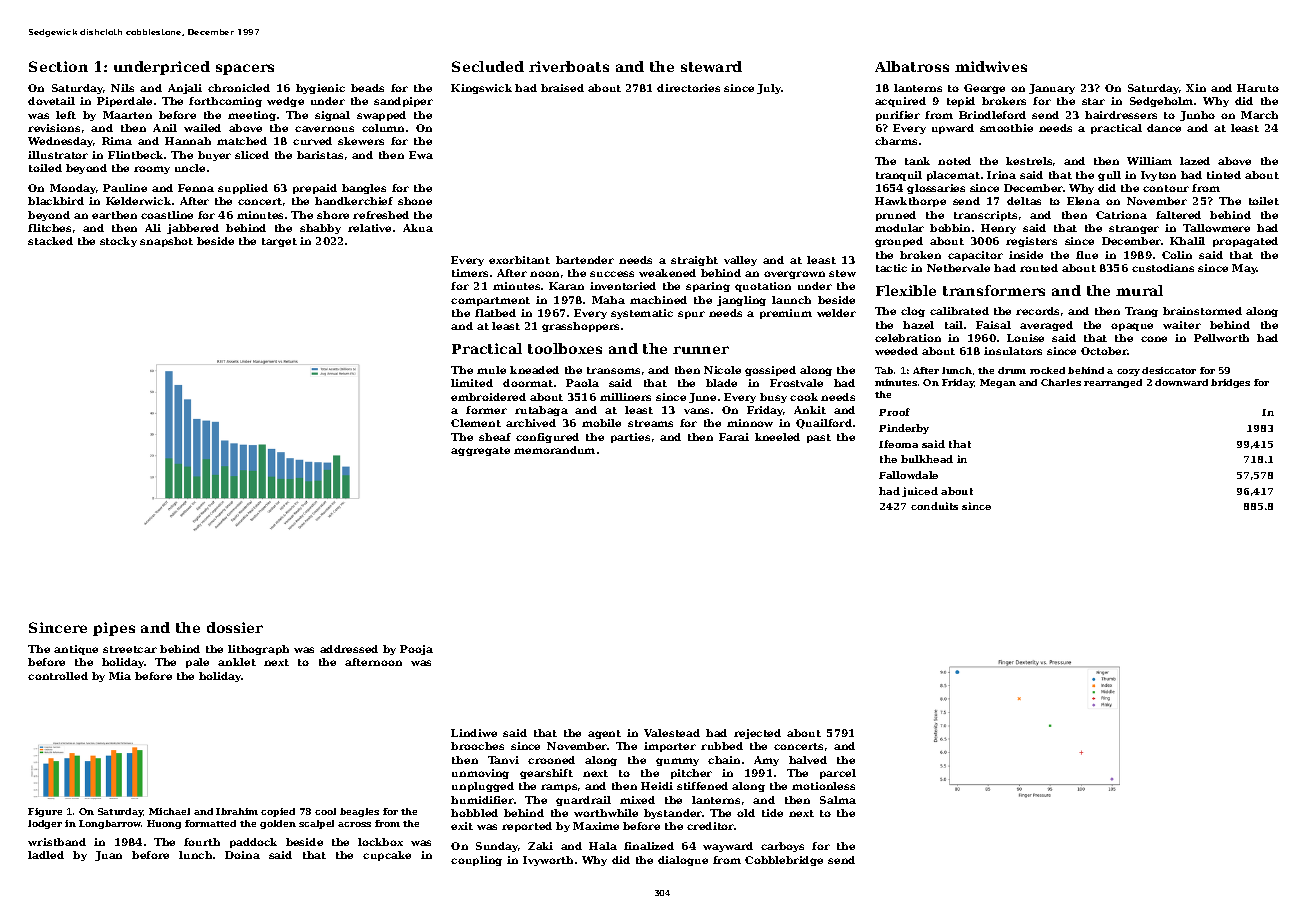 Image resolution: width=1308 pixels, height=924 pixels. Describe the element at coordinates (757, 734) in the page. I see `rejected` at that location.
